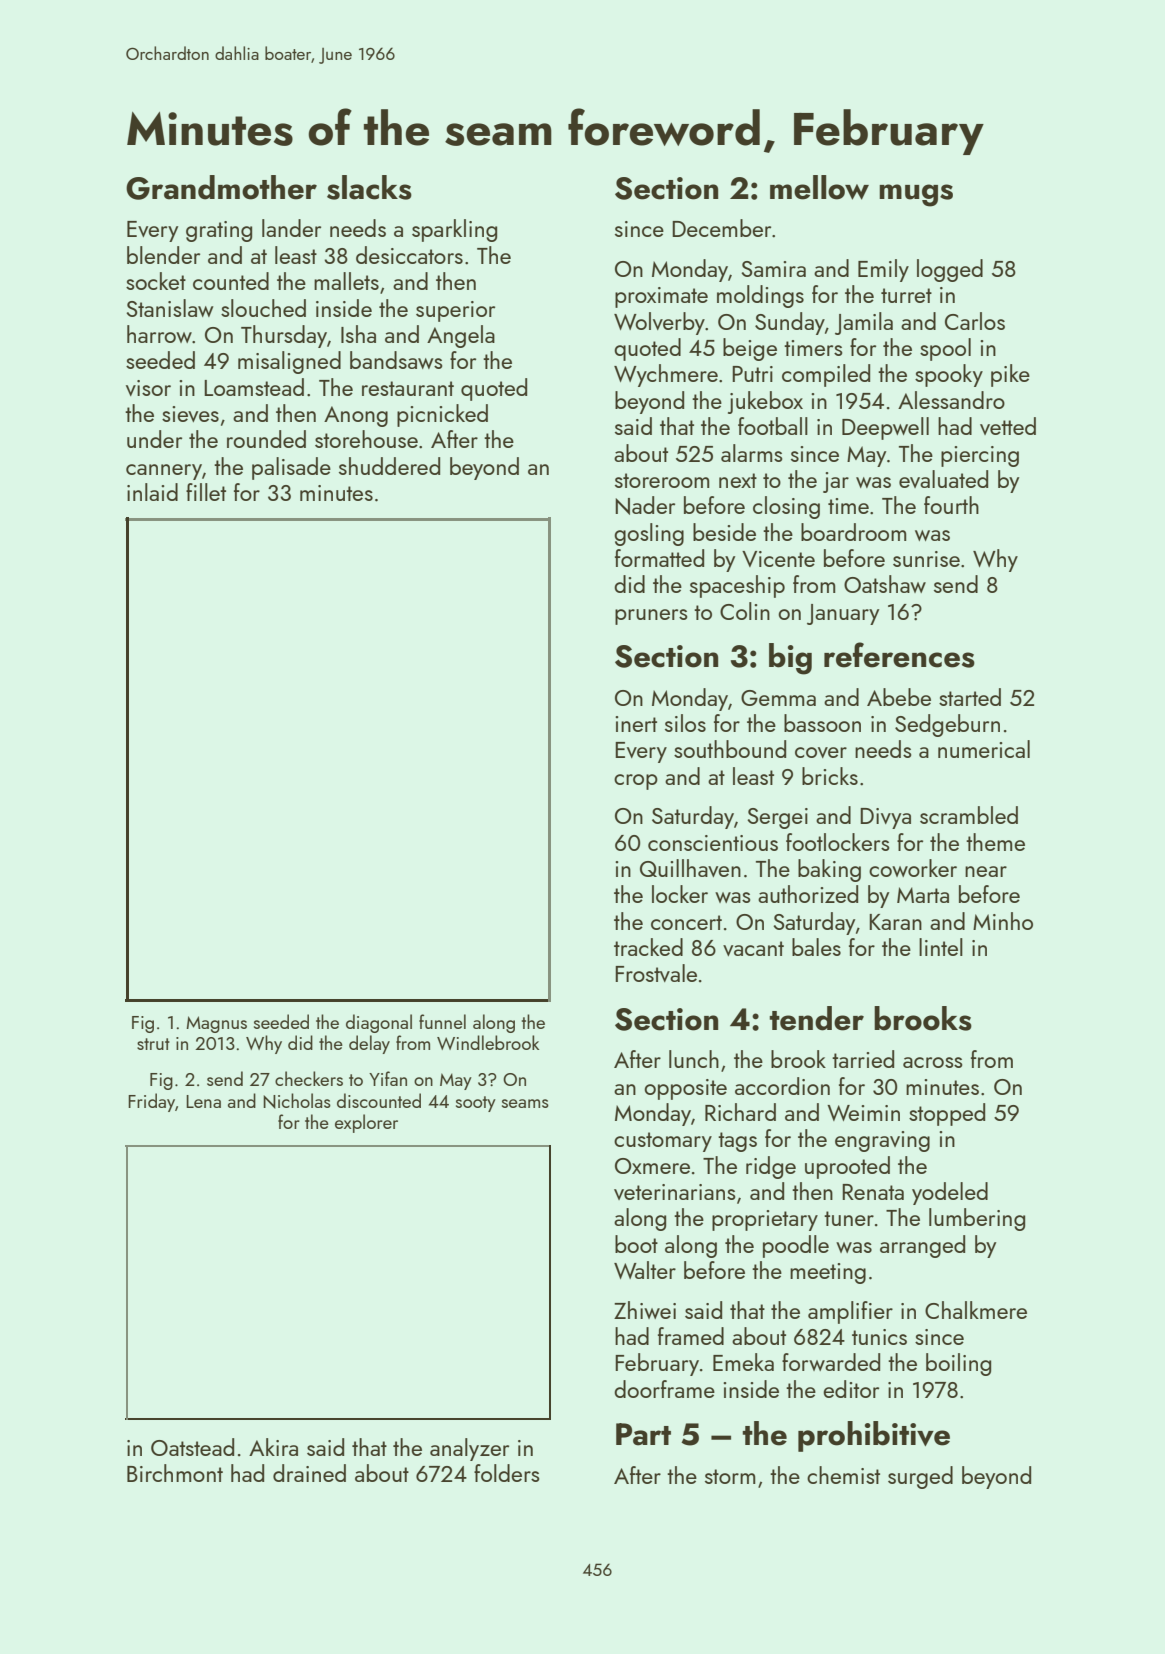 This document has width=1165, height=1654. Describe the element at coordinates (819, 187) in the document. I see `mellow` at that location.
